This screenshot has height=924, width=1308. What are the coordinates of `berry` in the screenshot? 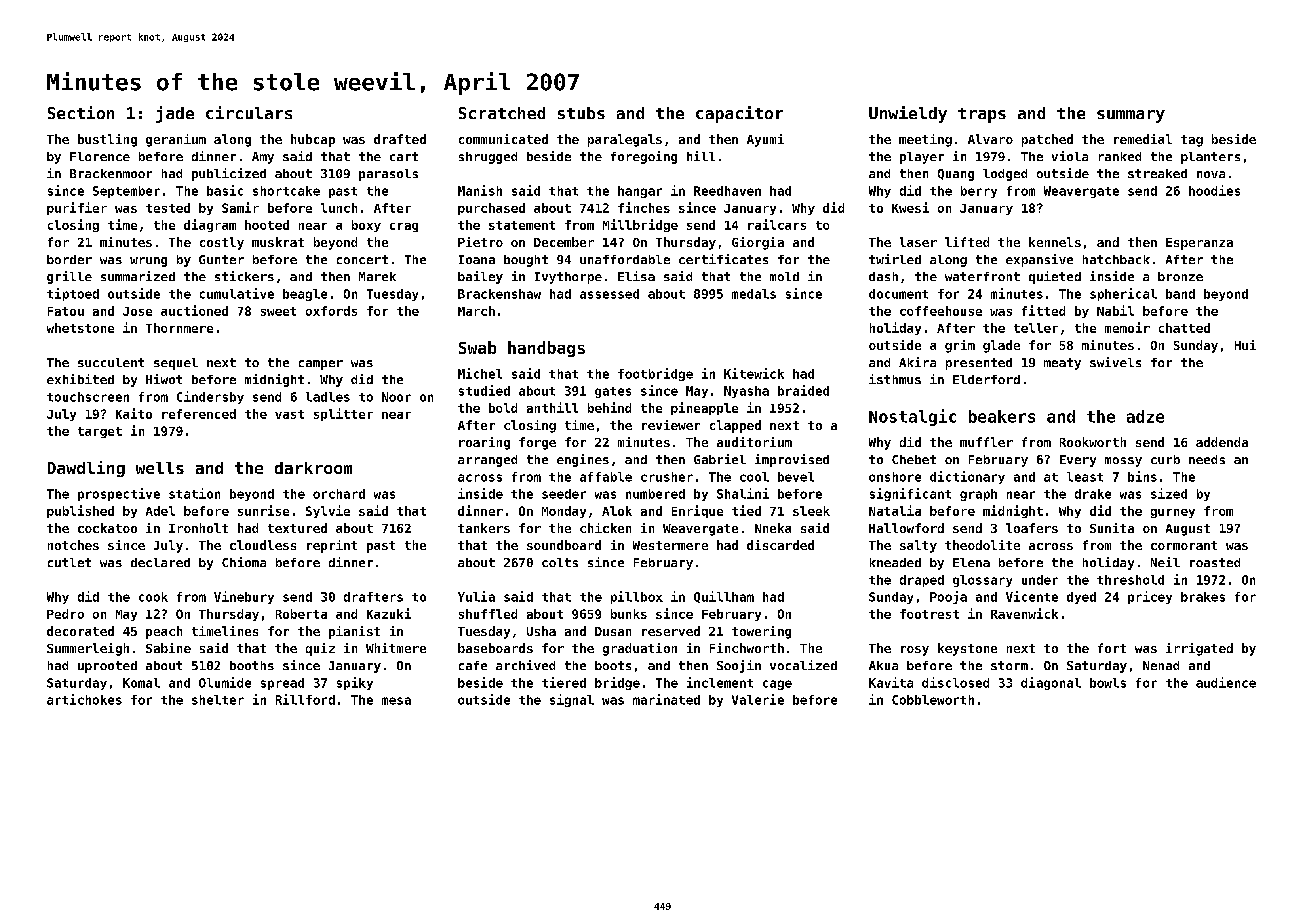 It's located at (979, 192).
